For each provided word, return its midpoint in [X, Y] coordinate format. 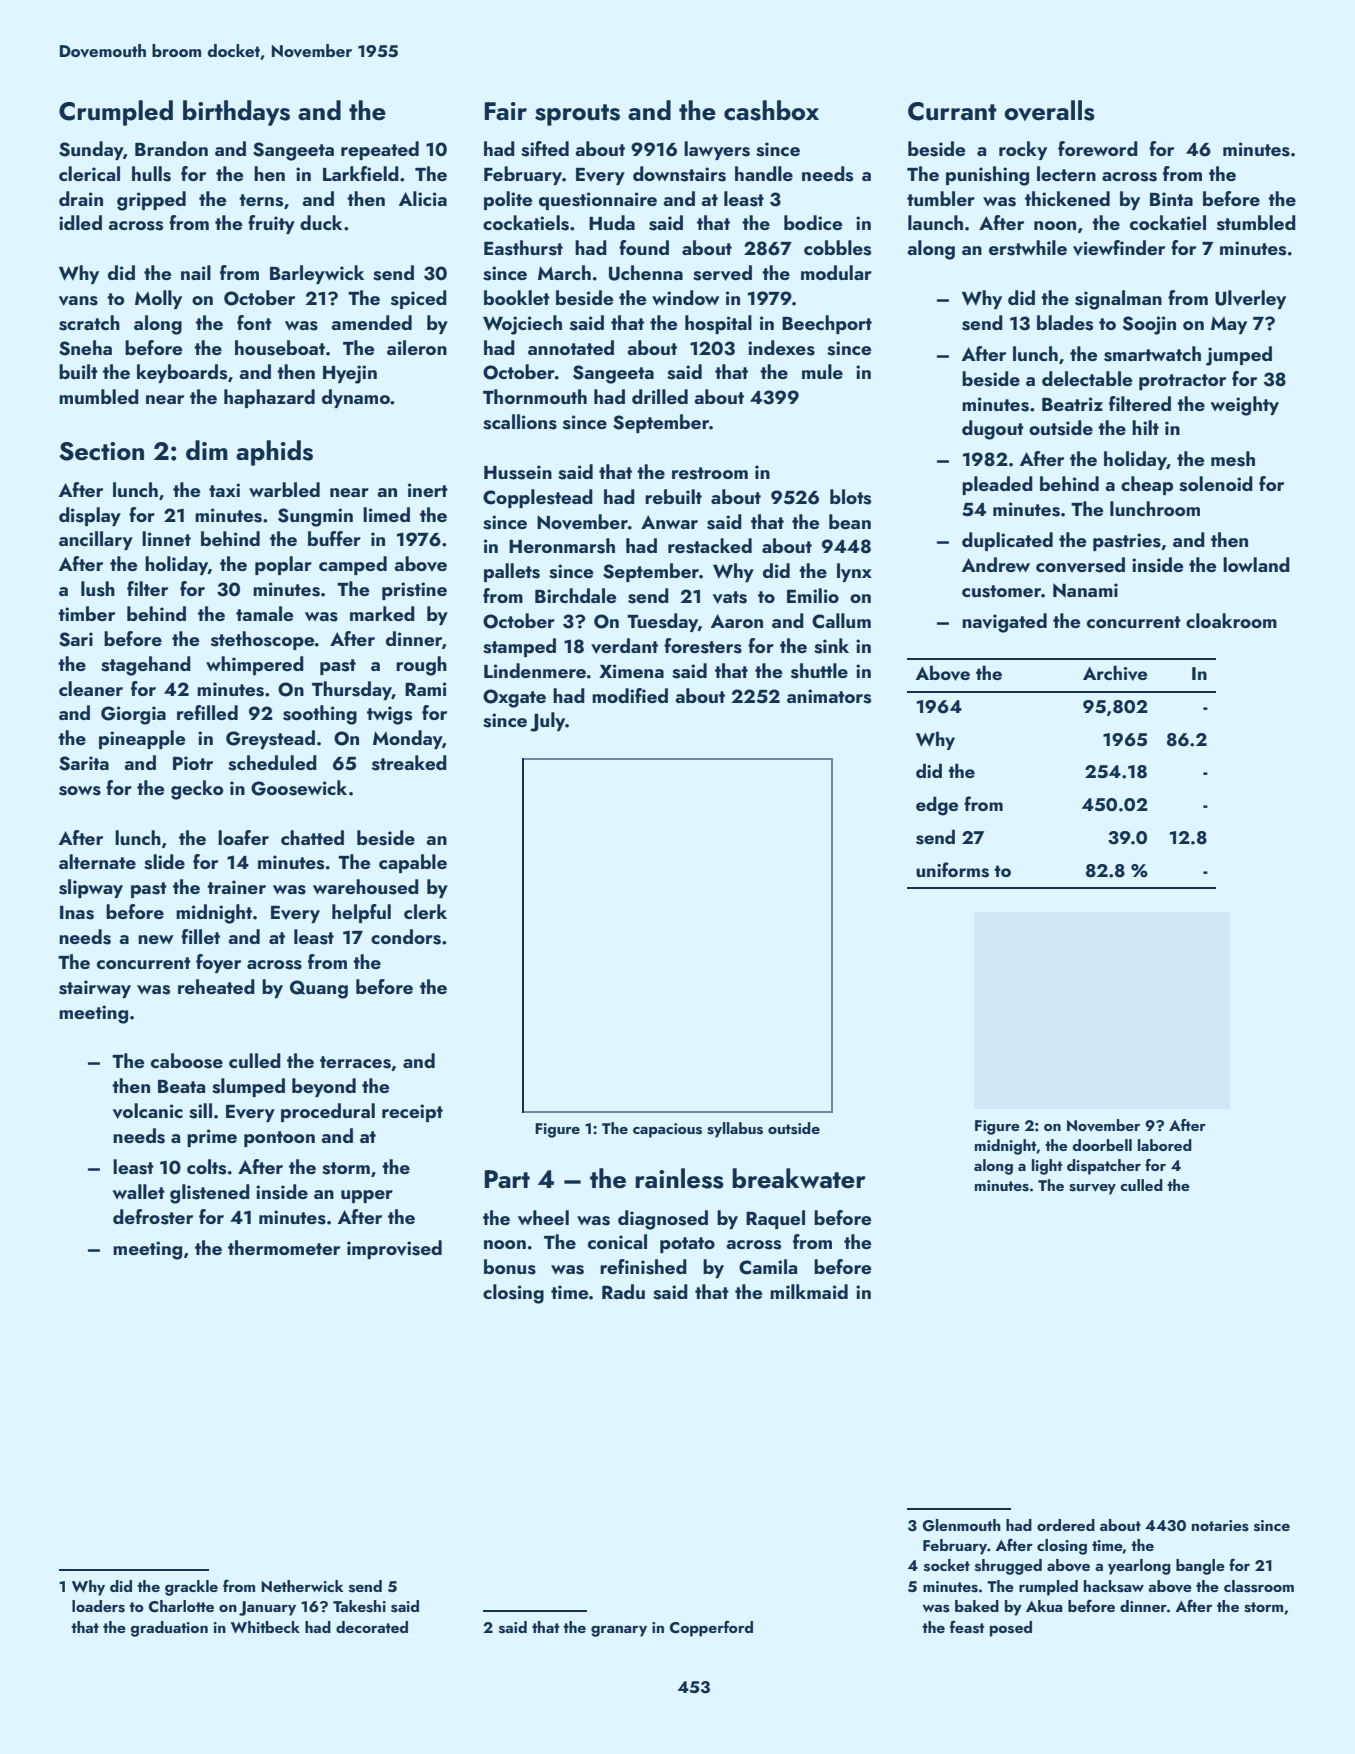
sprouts [577, 115]
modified [630, 695]
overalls [1049, 110]
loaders [98, 1606]
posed [1011, 1629]
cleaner [91, 688]
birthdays [236, 113]
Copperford [711, 1628]
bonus [510, 1267]
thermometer [284, 1247]
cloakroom [1231, 620]
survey [1092, 1189]
